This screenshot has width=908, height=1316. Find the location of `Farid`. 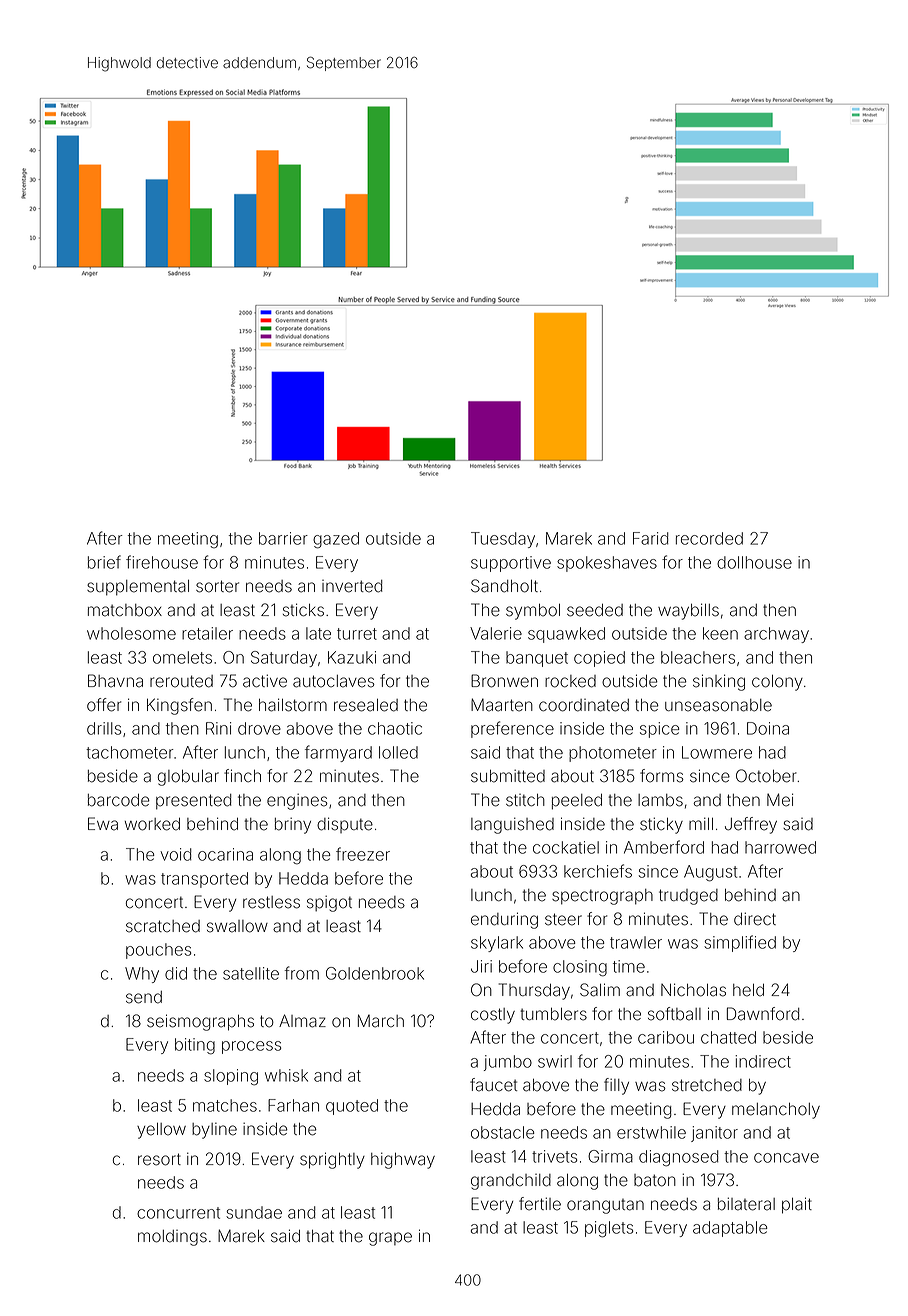

Farid is located at coordinates (650, 538).
